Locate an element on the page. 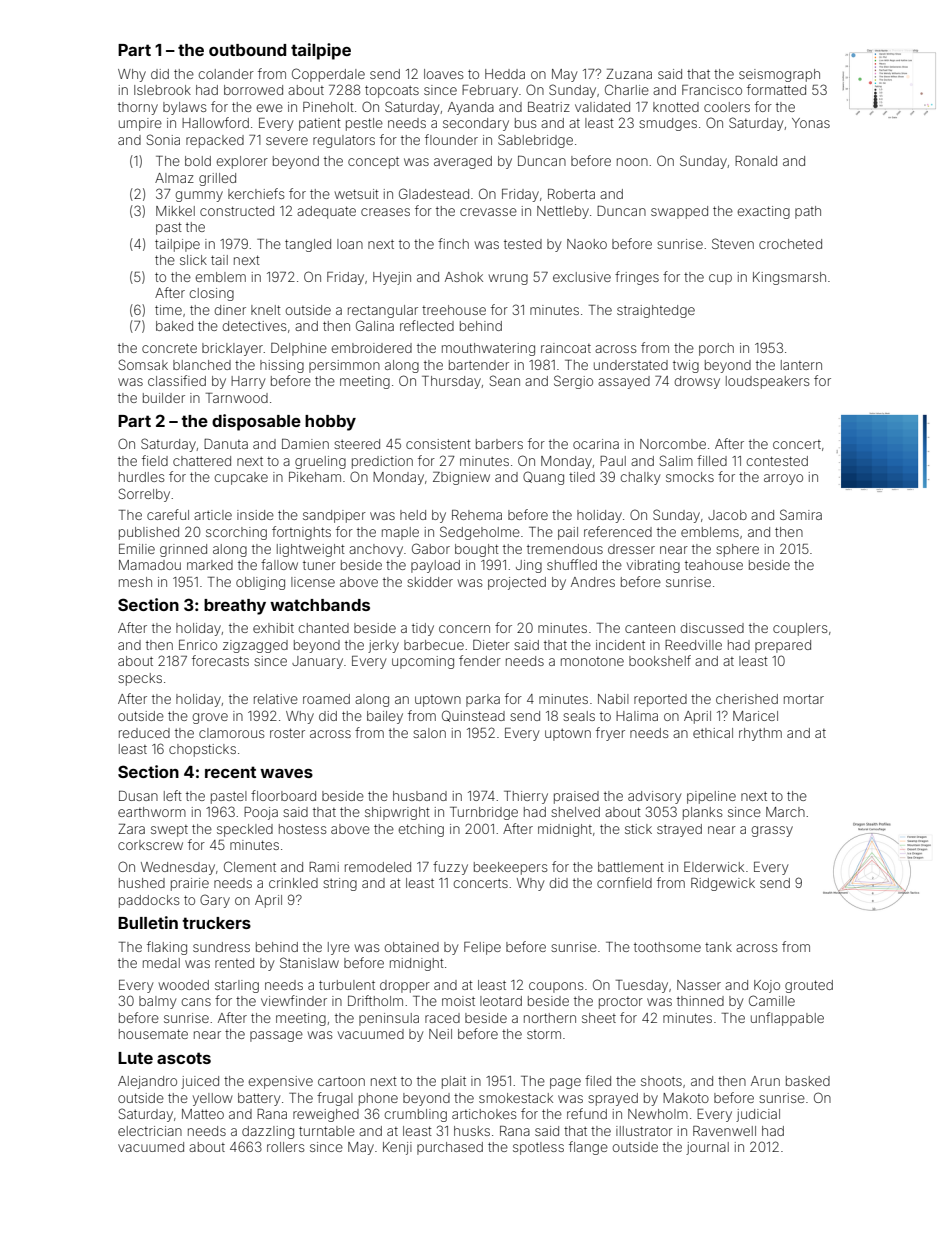 The width and height of the image is (952, 1233). bailey is located at coordinates (385, 717).
